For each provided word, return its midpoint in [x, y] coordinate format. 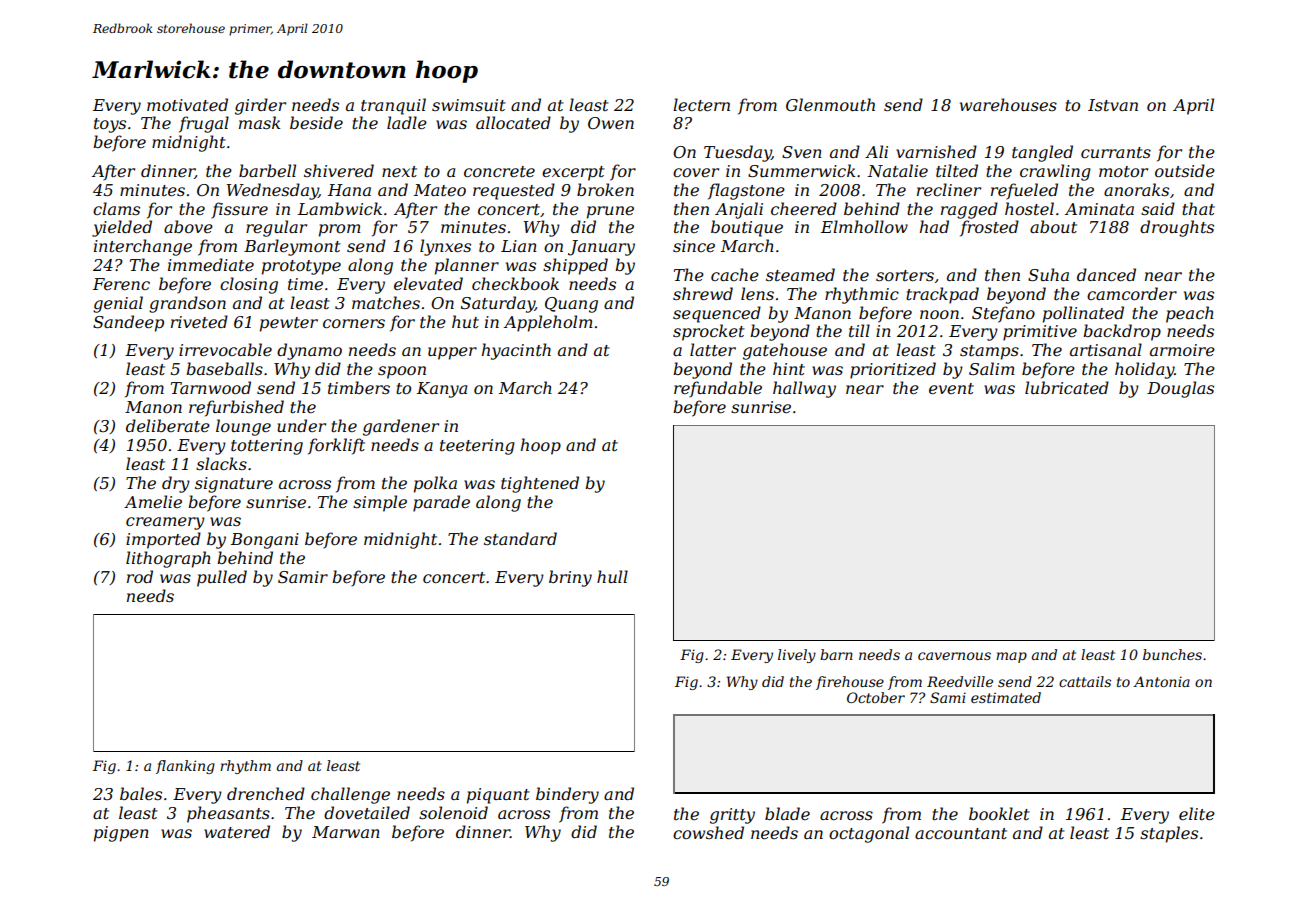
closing [249, 285]
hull [612, 576]
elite [1197, 813]
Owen [611, 123]
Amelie [153, 501]
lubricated [1067, 387]
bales [141, 793]
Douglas [1180, 389]
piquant [498, 796]
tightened [540, 484]
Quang [571, 305]
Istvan [1113, 105]
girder [260, 106]
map [1011, 657]
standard [520, 538]
